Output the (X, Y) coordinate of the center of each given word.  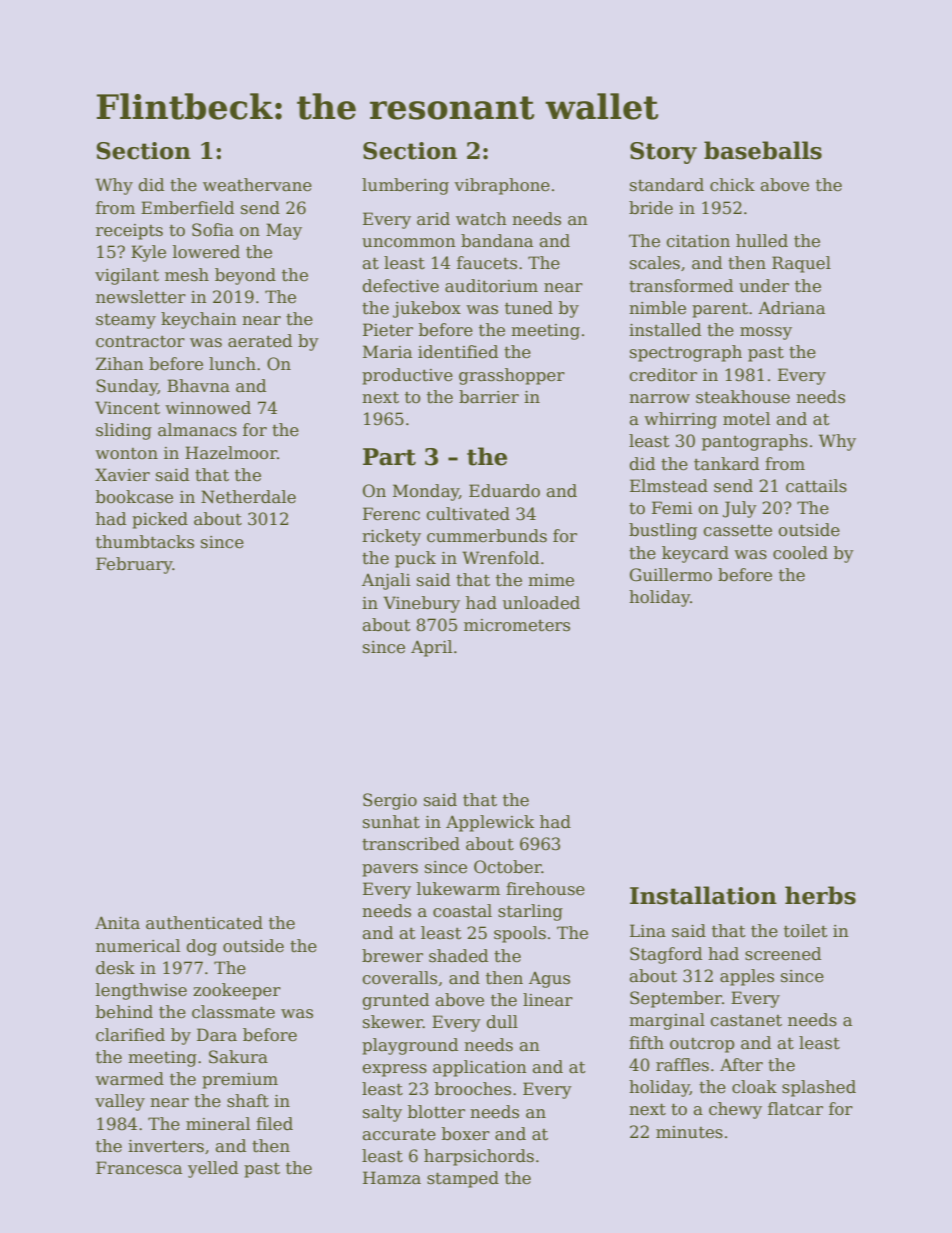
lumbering (405, 186)
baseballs (763, 150)
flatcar (795, 1109)
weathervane (257, 185)
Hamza (392, 1178)
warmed (129, 1079)
